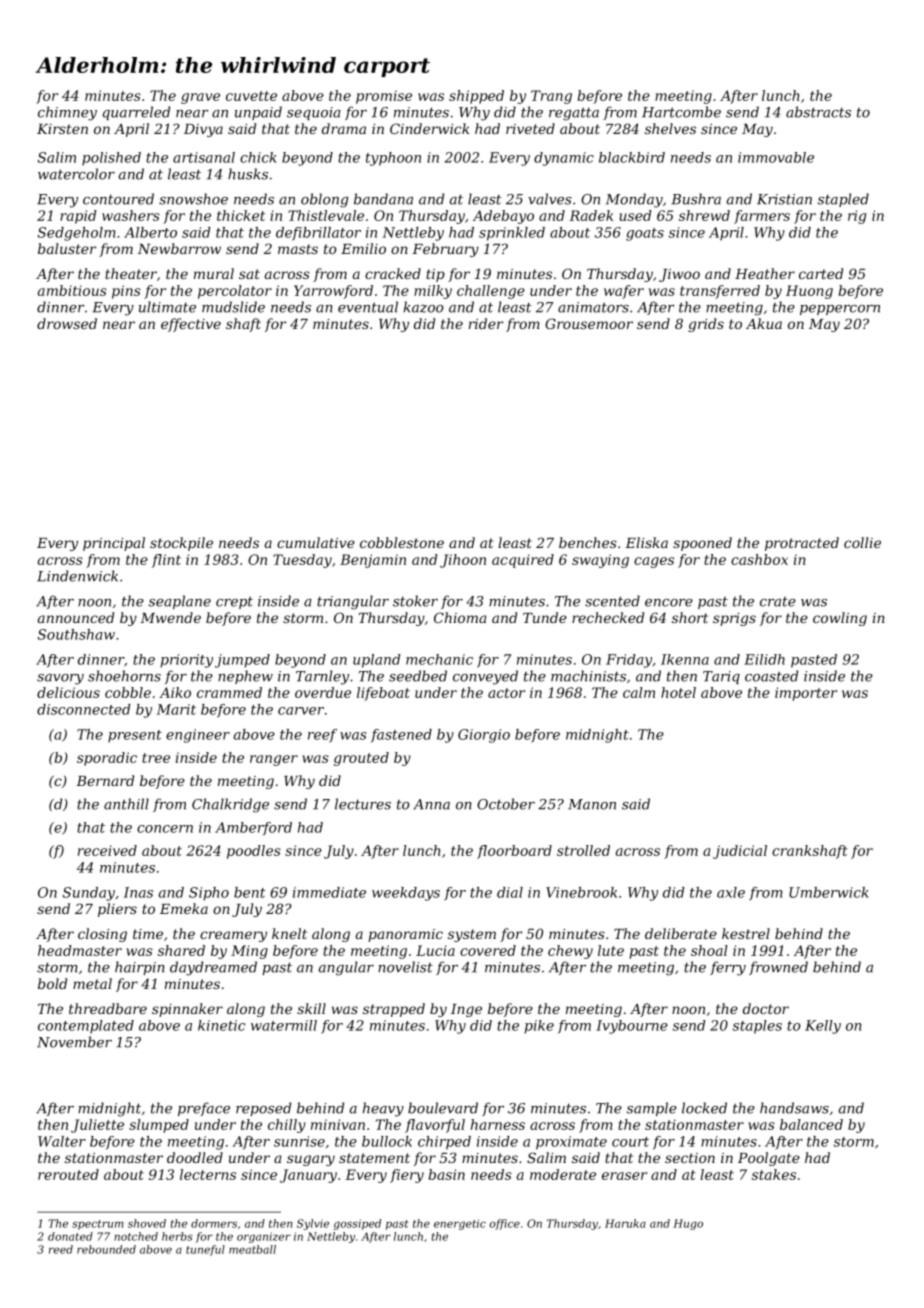  I want to click on Chioma, so click(460, 617).
